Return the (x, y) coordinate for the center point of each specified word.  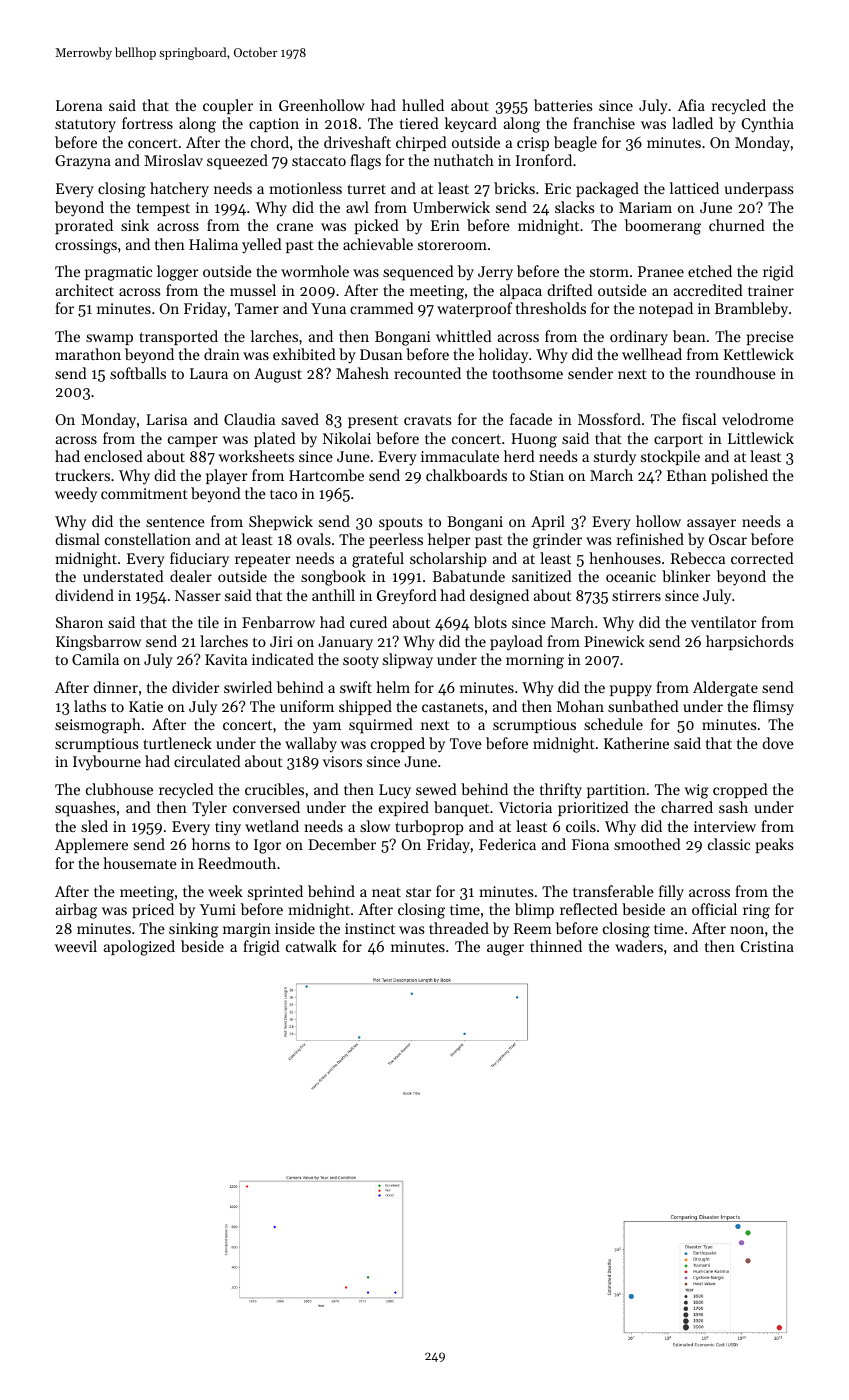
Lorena (79, 105)
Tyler (209, 809)
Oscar (728, 539)
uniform (307, 706)
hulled (423, 105)
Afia (691, 105)
